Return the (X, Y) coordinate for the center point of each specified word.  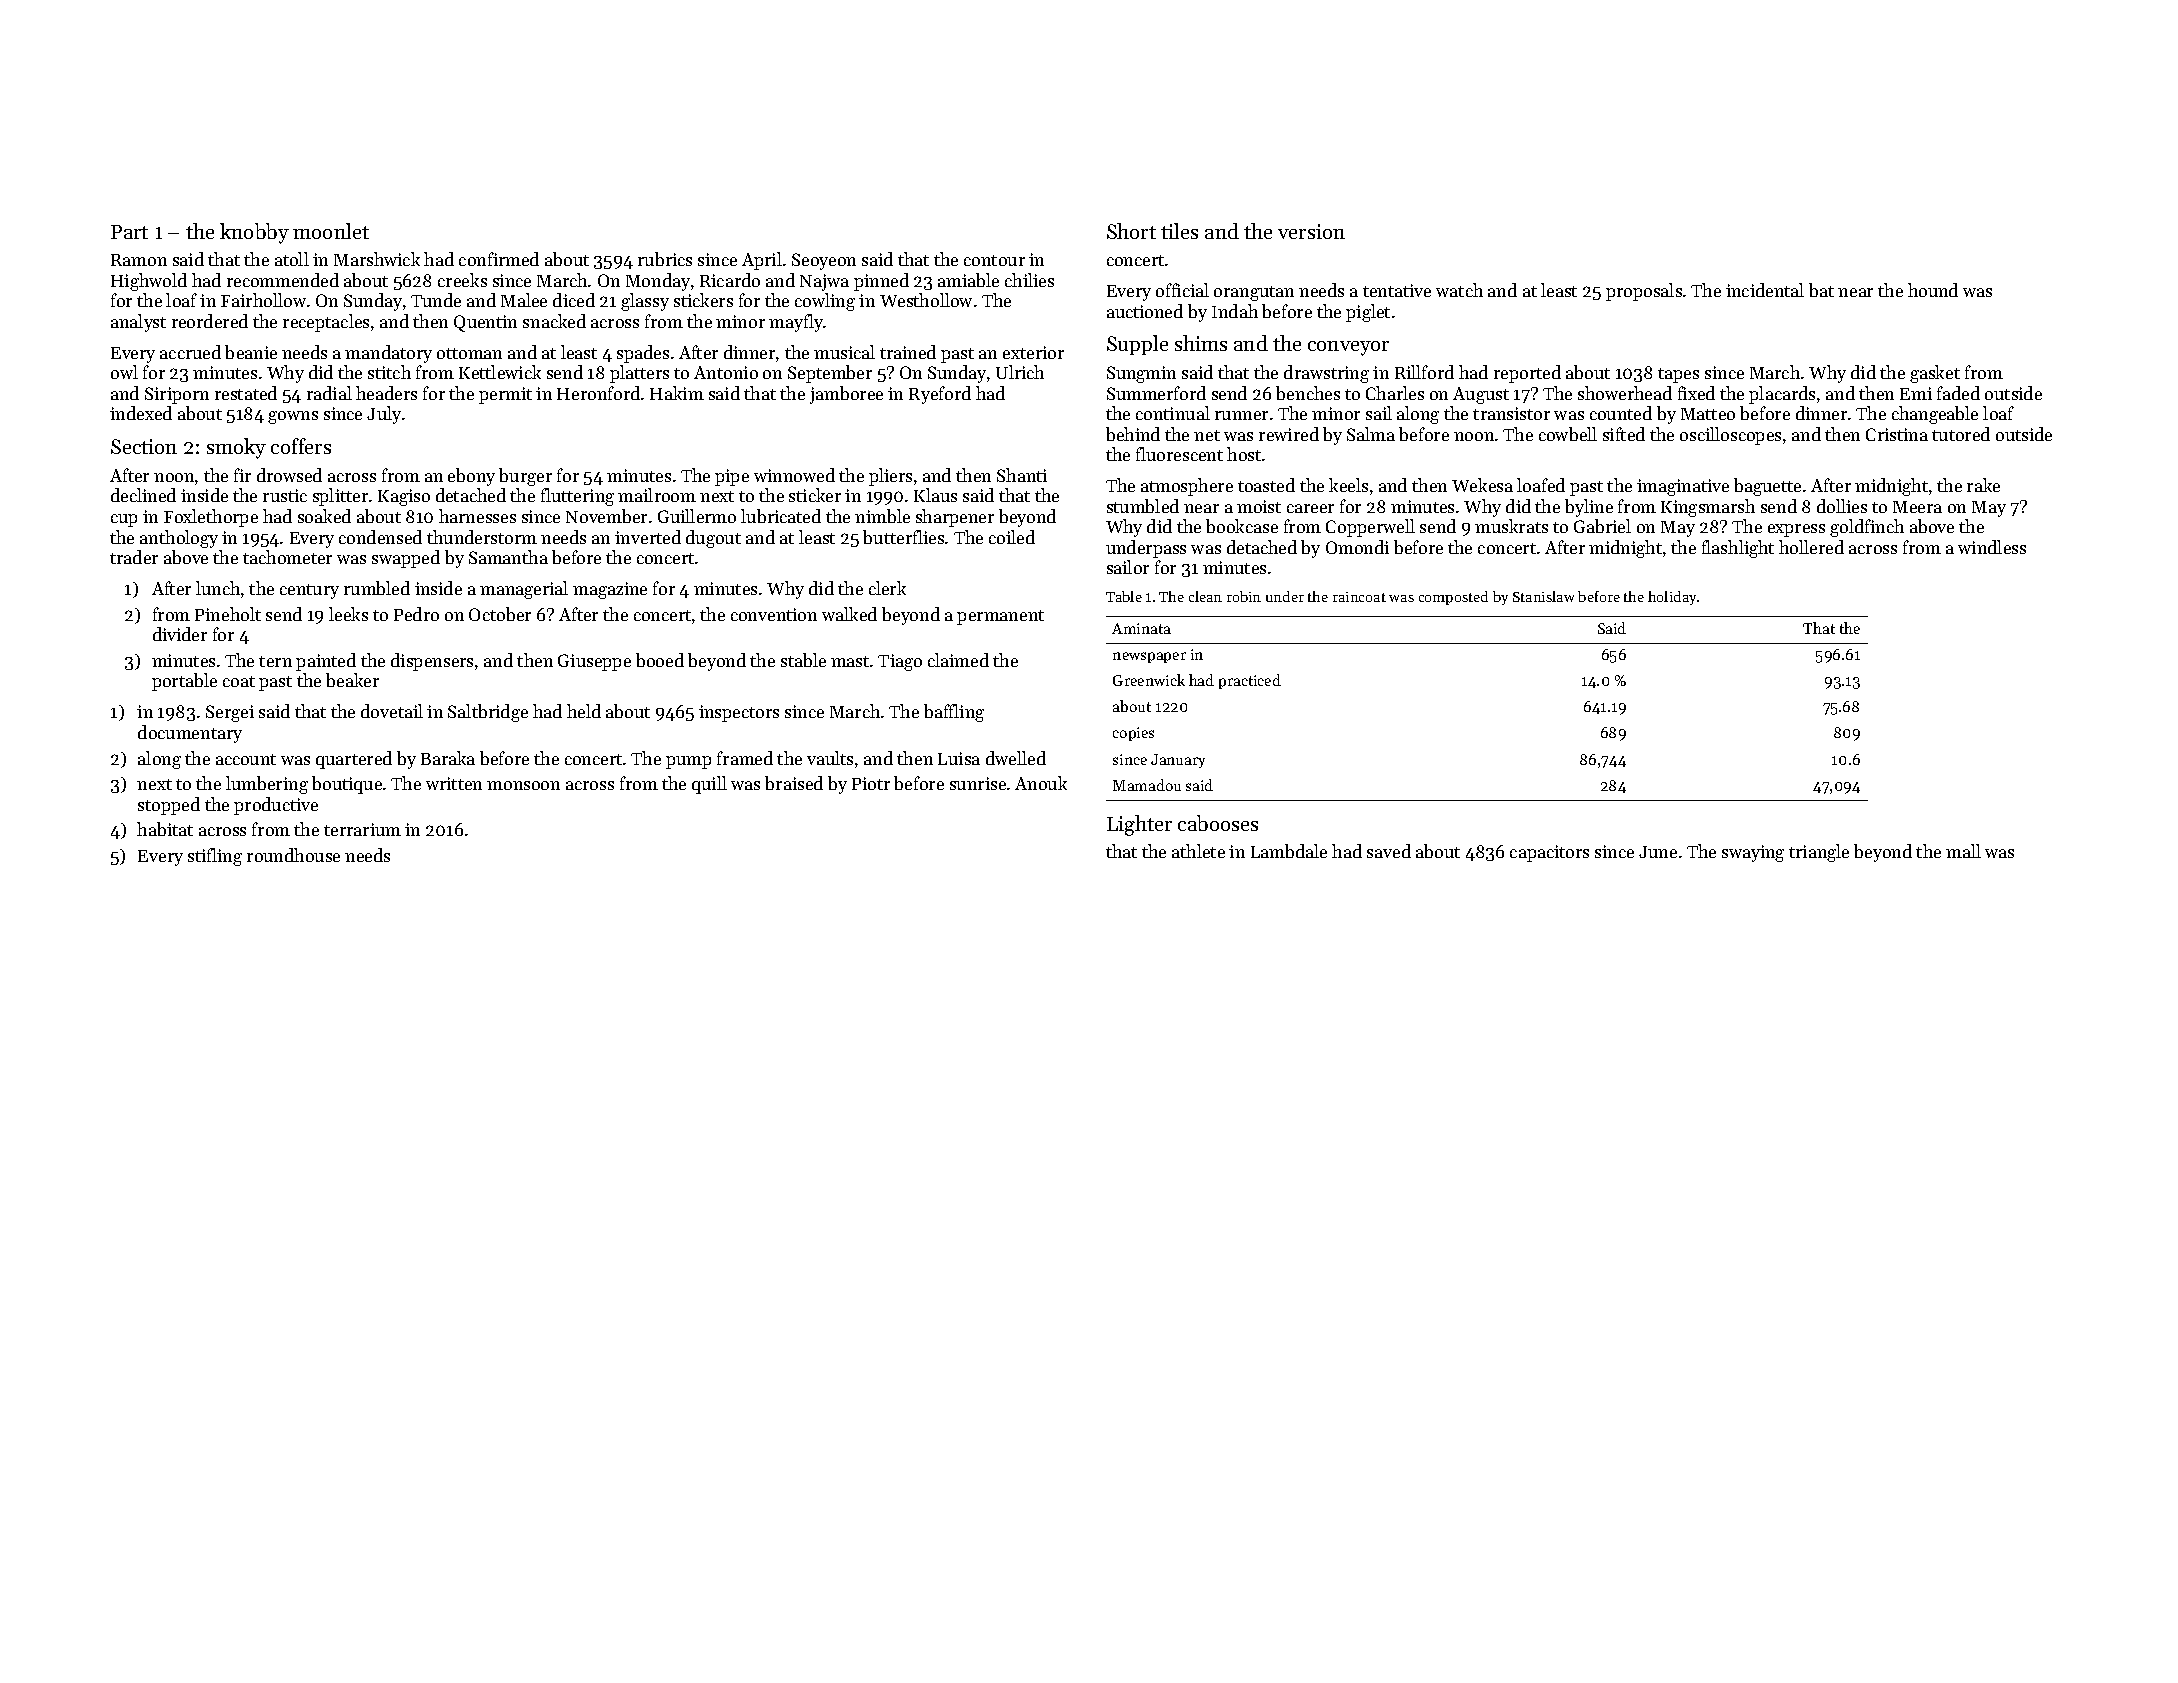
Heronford (598, 393)
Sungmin (1141, 374)
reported (1527, 374)
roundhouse (293, 855)
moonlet (331, 231)
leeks (348, 614)
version (1311, 231)
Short (1131, 231)
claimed (958, 660)
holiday (1672, 598)
